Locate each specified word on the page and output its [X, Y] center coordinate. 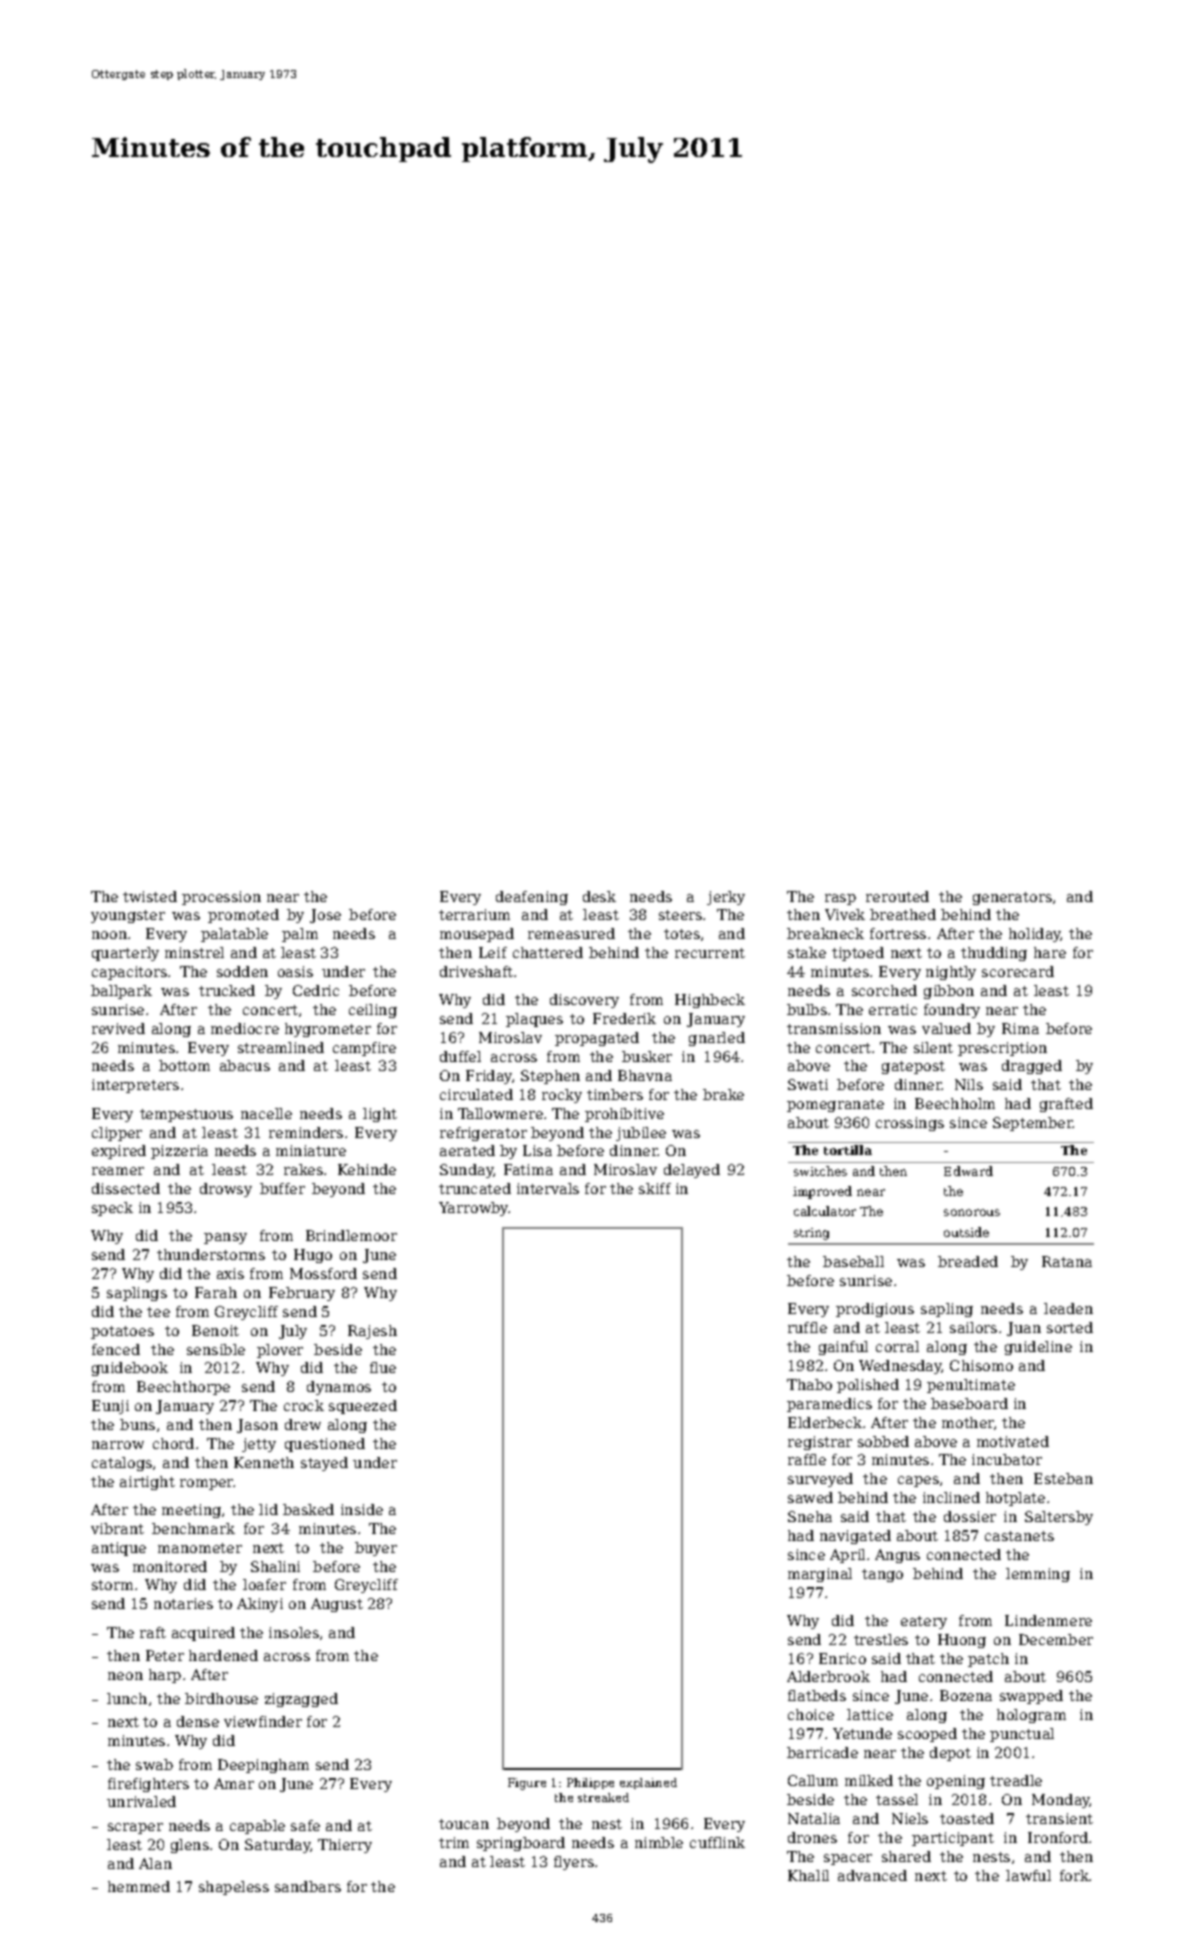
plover [280, 1351]
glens [190, 1846]
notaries [183, 1603]
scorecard [1018, 971]
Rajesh [372, 1332]
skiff [655, 1188]
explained [648, 1783]
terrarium [474, 914]
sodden [242, 971]
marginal [820, 1575]
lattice [870, 1714]
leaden [1068, 1308]
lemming [1038, 1575]
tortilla [848, 1150]
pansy [225, 1238]
